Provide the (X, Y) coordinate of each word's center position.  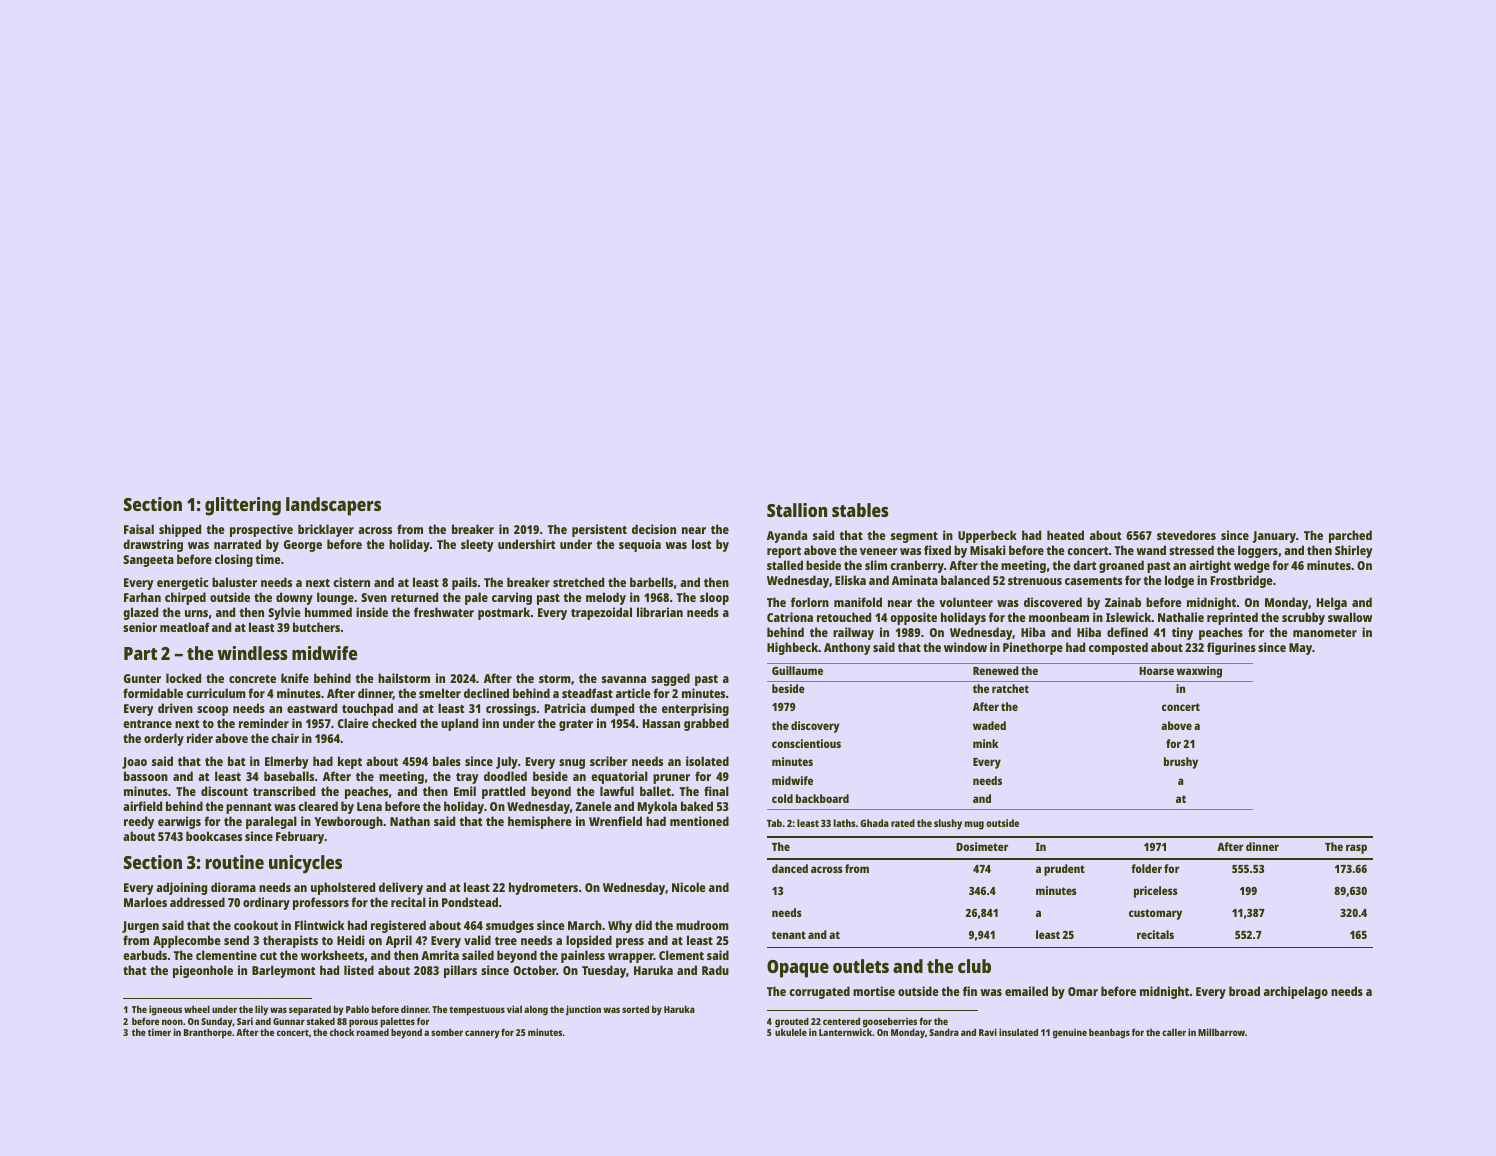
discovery (815, 727)
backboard (822, 798)
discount (224, 791)
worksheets (332, 955)
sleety (477, 545)
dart (1084, 565)
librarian (660, 612)
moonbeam (1059, 617)
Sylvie (284, 613)
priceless (1156, 892)
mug (974, 825)
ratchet (1010, 688)
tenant (789, 935)
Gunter (142, 678)
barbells (651, 582)
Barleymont (283, 971)
